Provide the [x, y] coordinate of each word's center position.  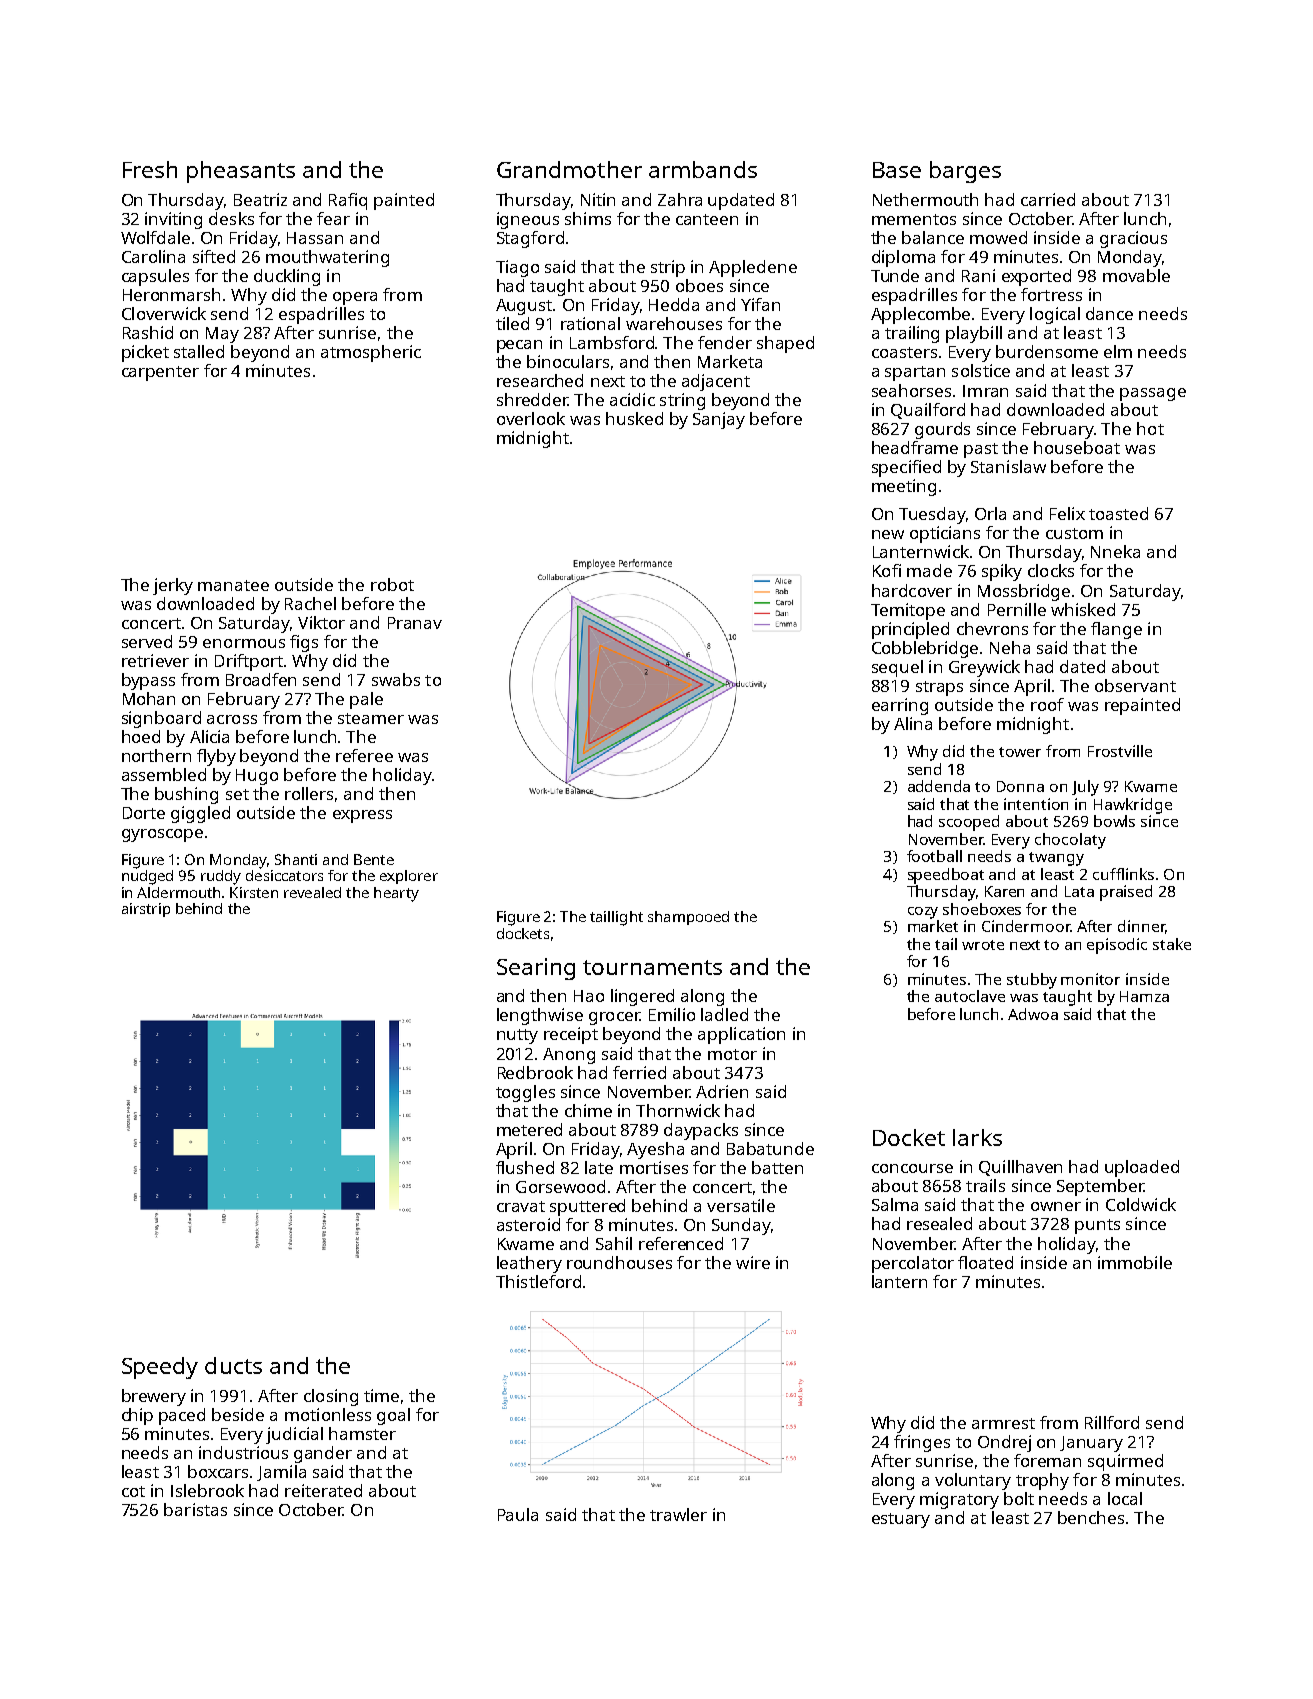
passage [1153, 394]
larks [977, 1137]
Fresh [150, 169]
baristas [195, 1509]
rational [590, 323]
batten [777, 1167]
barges [965, 172]
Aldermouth [178, 892]
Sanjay [719, 420]
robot [392, 584]
